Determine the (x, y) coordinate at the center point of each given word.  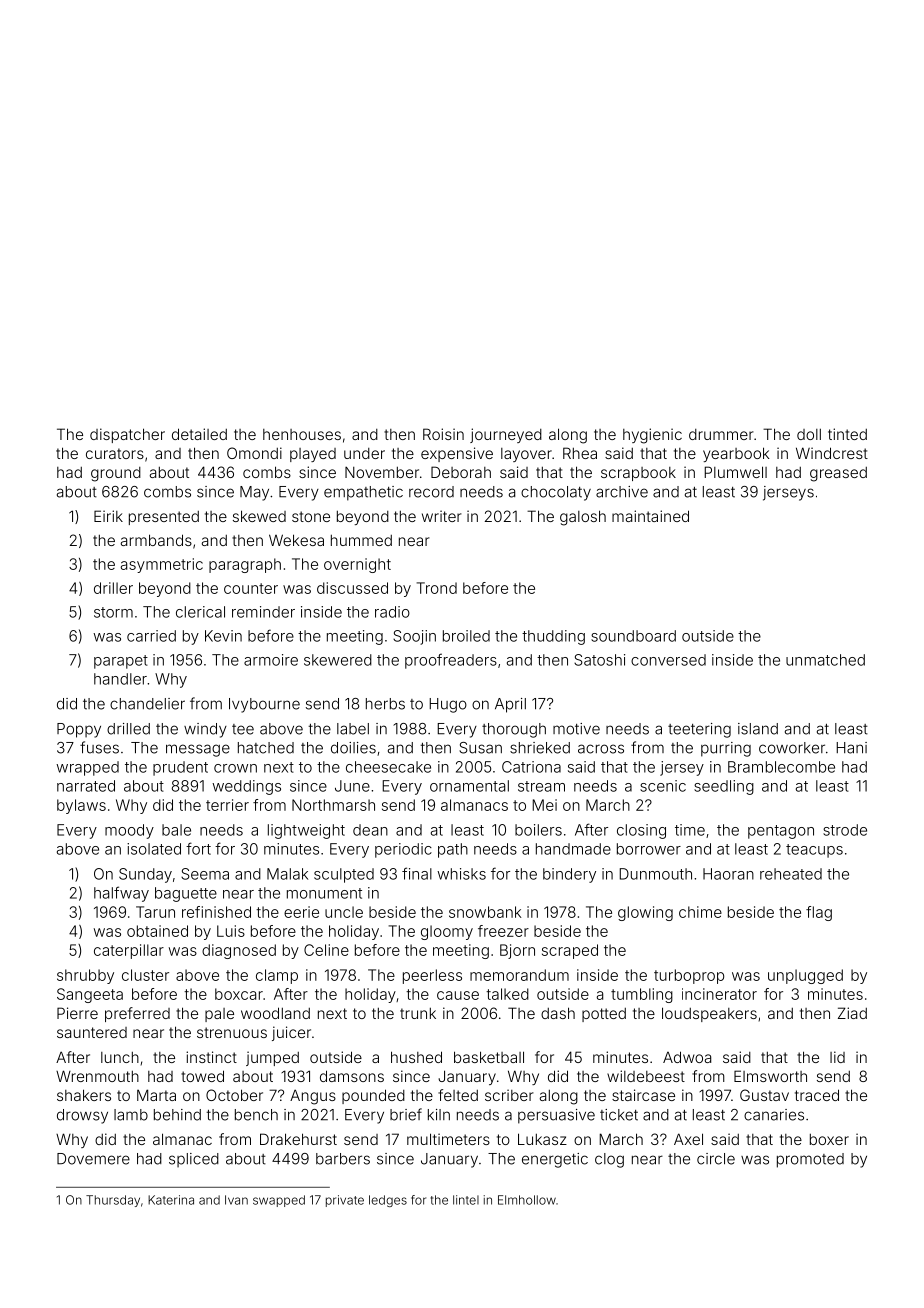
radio (392, 612)
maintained (650, 516)
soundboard (633, 636)
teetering (699, 730)
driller (113, 588)
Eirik (108, 516)
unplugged (805, 976)
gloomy (447, 932)
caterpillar (129, 951)
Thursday (113, 1201)
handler (120, 679)
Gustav (764, 1095)
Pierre (77, 1013)
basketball (489, 1057)
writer (442, 516)
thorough (514, 730)
